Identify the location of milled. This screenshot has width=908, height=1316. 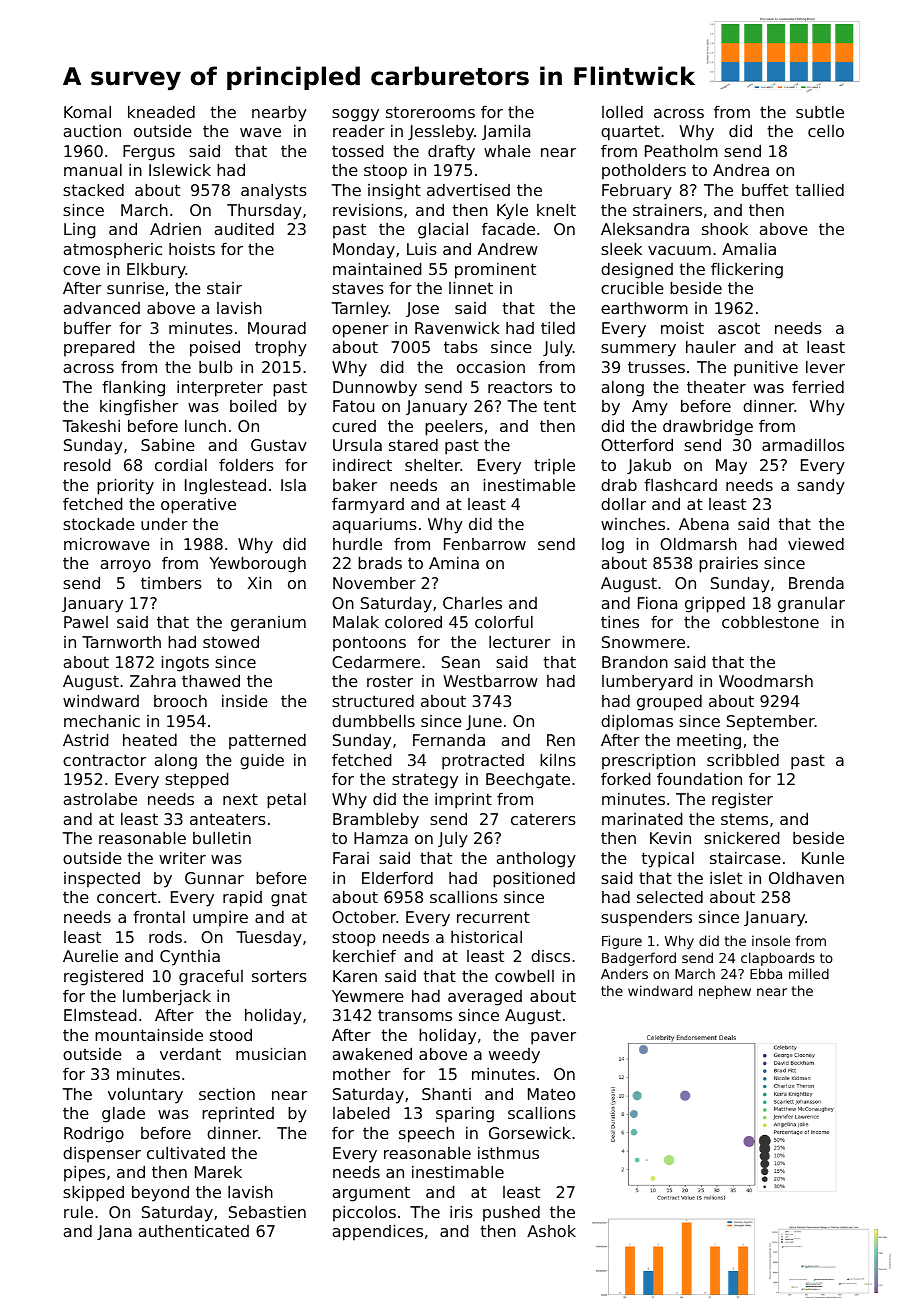
(809, 973).
